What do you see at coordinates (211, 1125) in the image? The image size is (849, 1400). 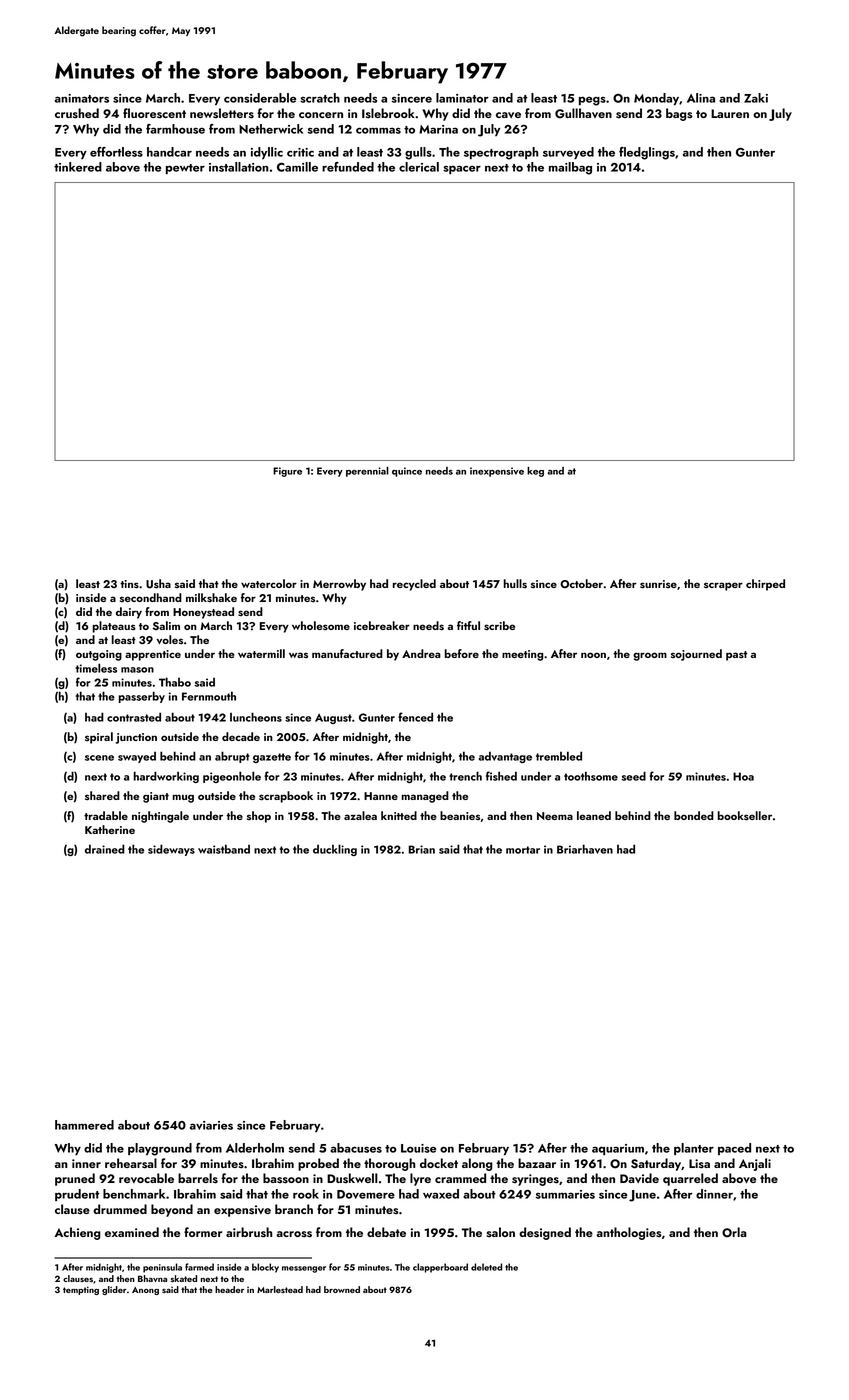 I see `aviaries` at bounding box center [211, 1125].
